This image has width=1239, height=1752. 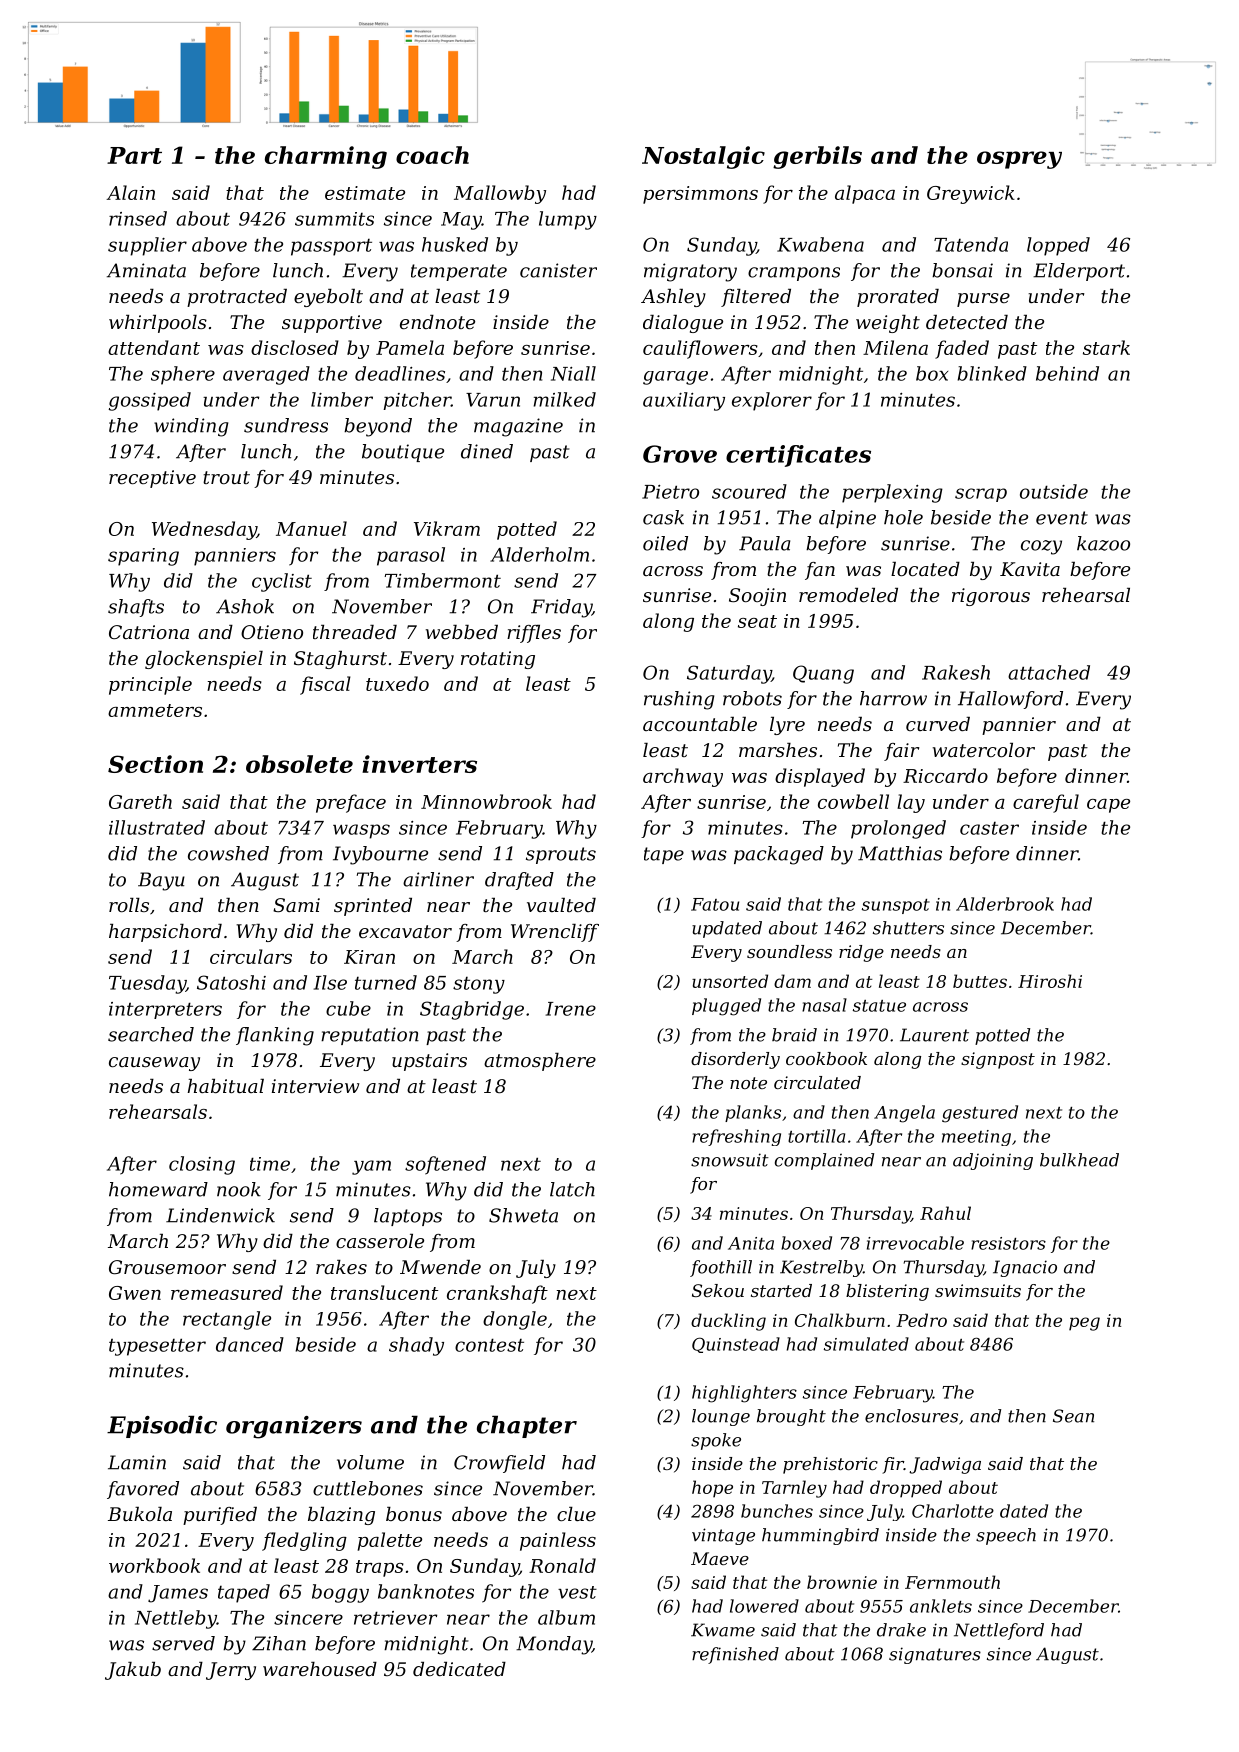 I want to click on Wrencliff, so click(x=555, y=933).
